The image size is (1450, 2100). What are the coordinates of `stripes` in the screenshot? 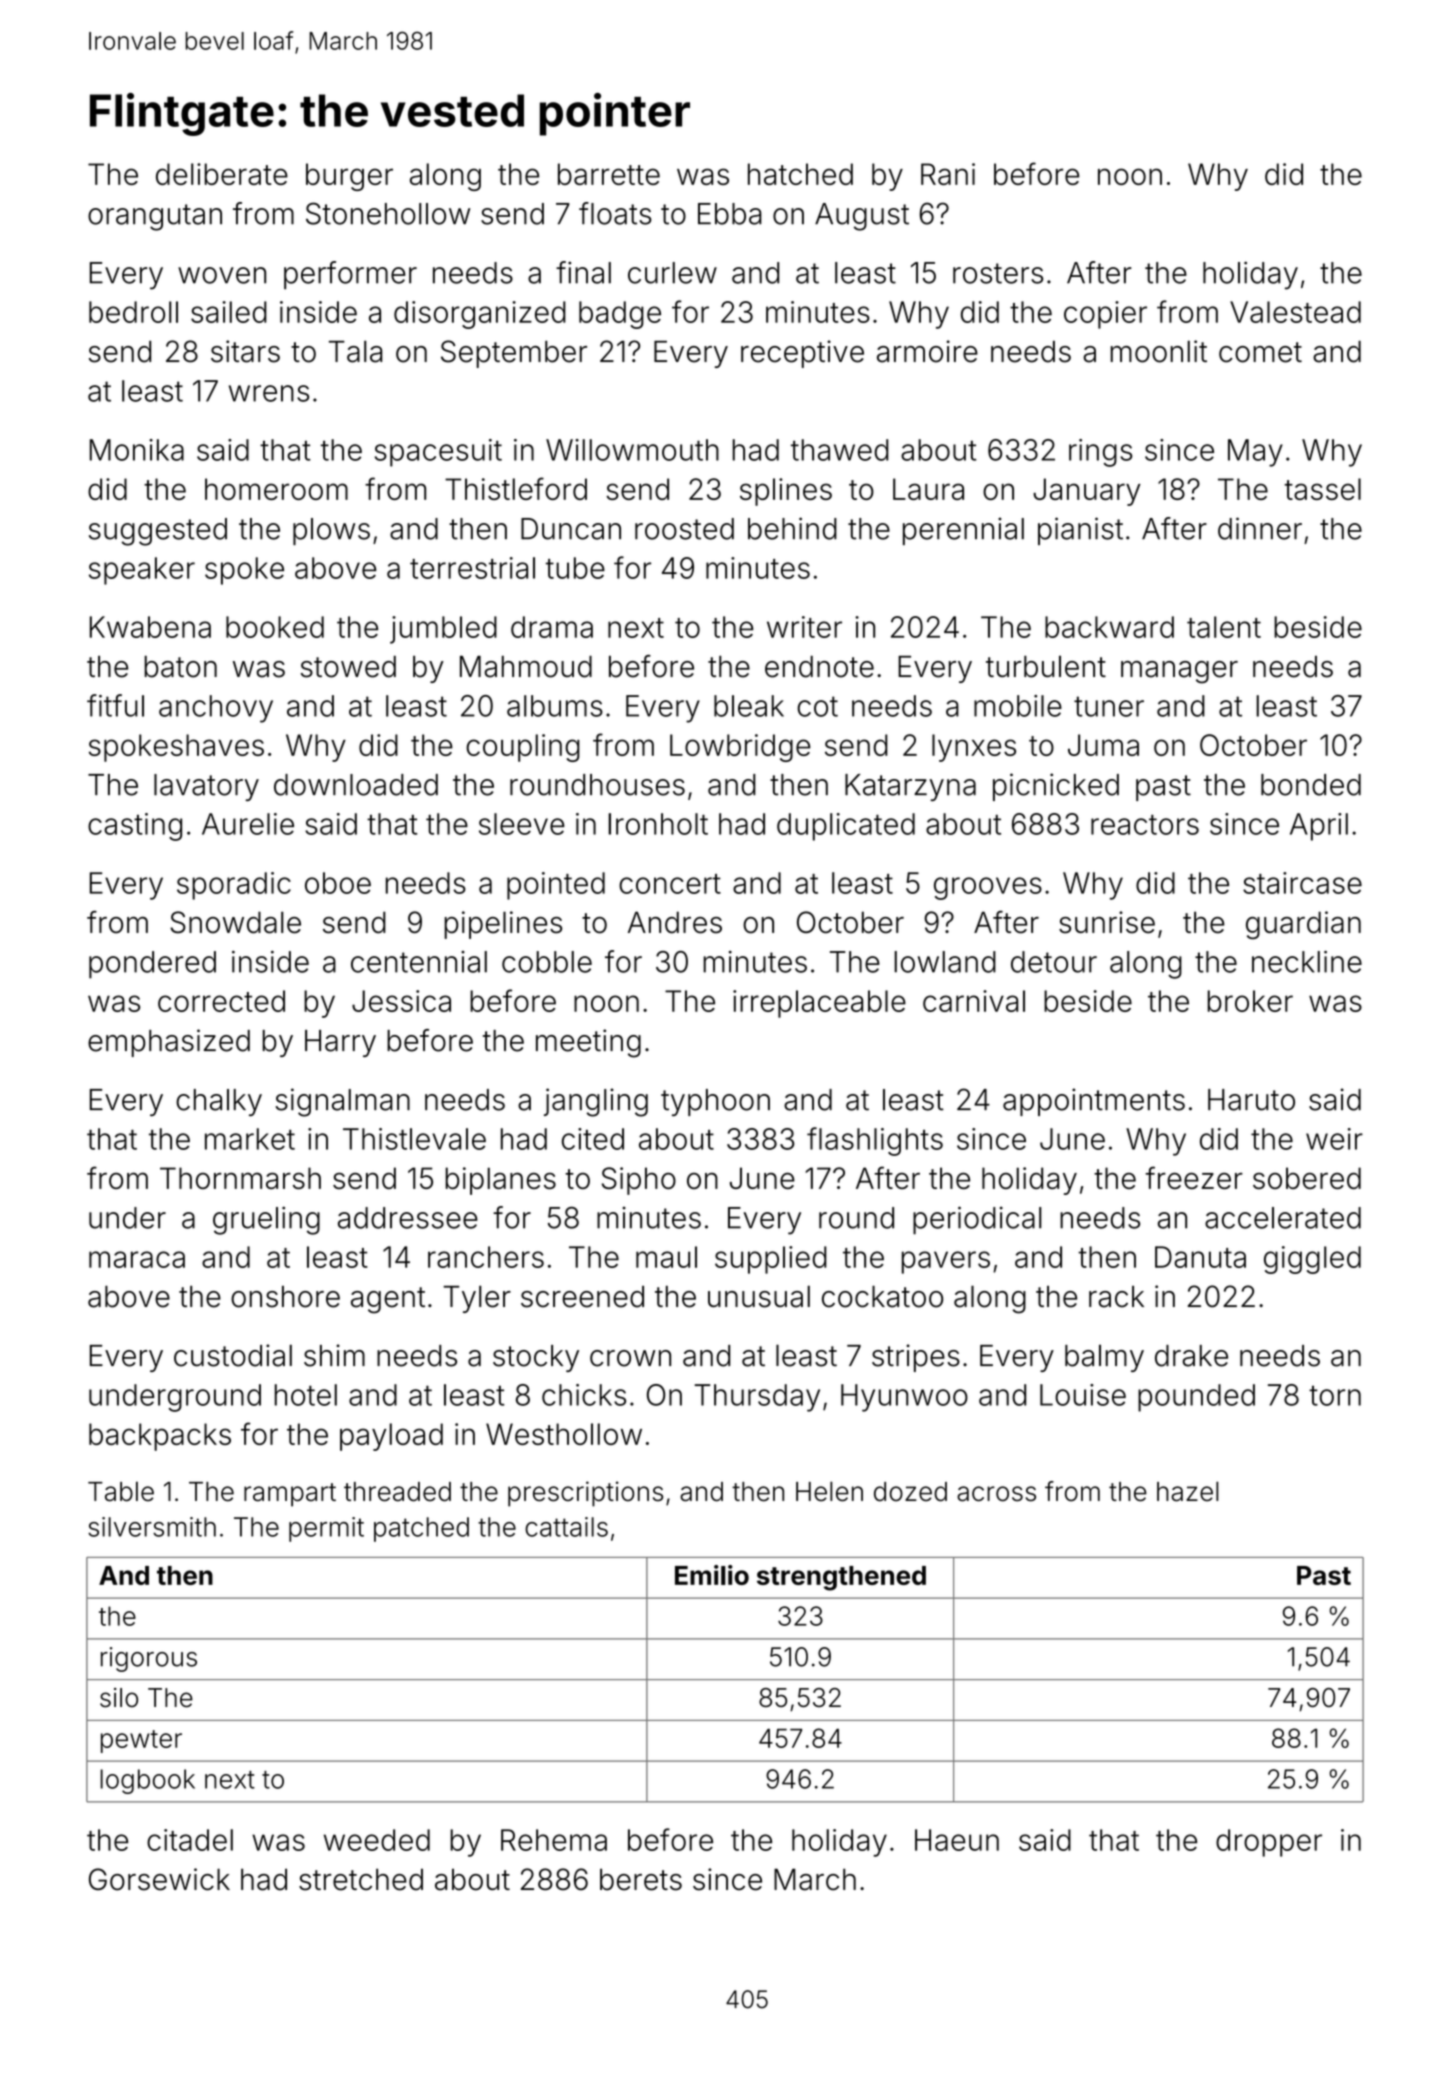 It's located at (916, 1358).
